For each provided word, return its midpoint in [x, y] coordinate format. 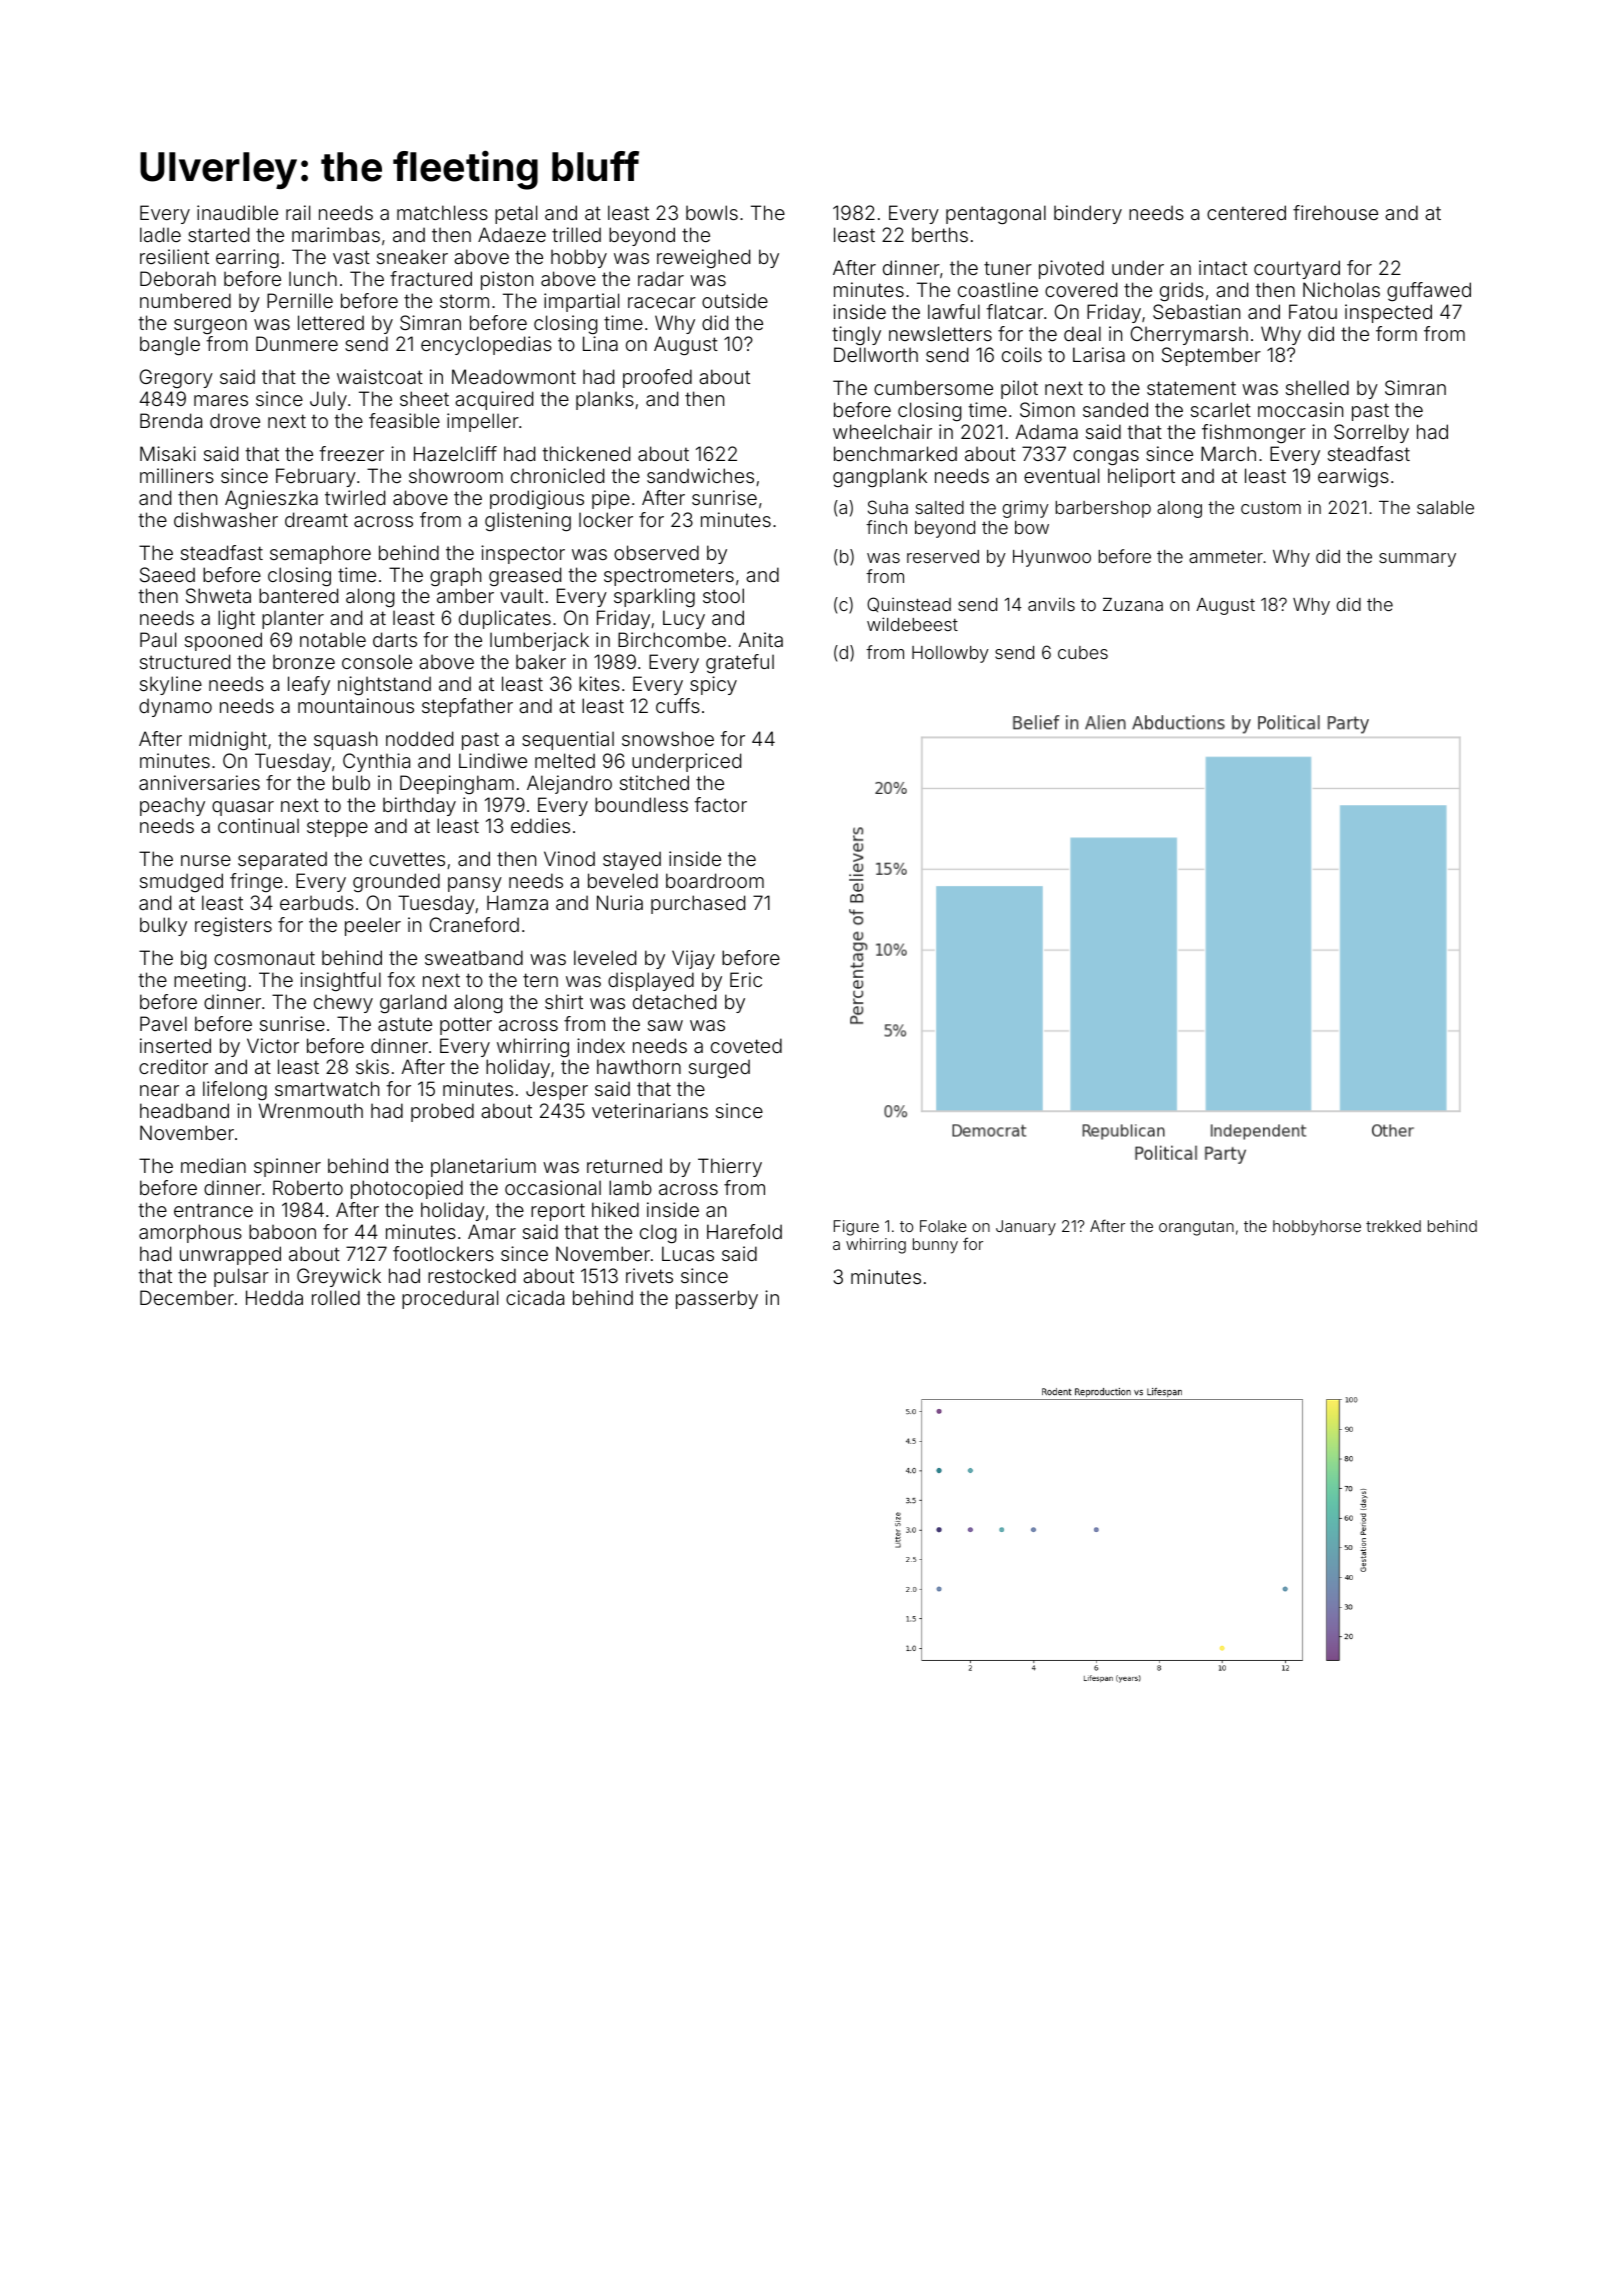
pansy [475, 884]
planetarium [483, 1167]
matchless [442, 212]
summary [1417, 560]
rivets [649, 1275]
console [377, 661]
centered [1246, 212]
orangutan [1196, 1228]
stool [723, 595]
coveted [746, 1045]
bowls [712, 212]
